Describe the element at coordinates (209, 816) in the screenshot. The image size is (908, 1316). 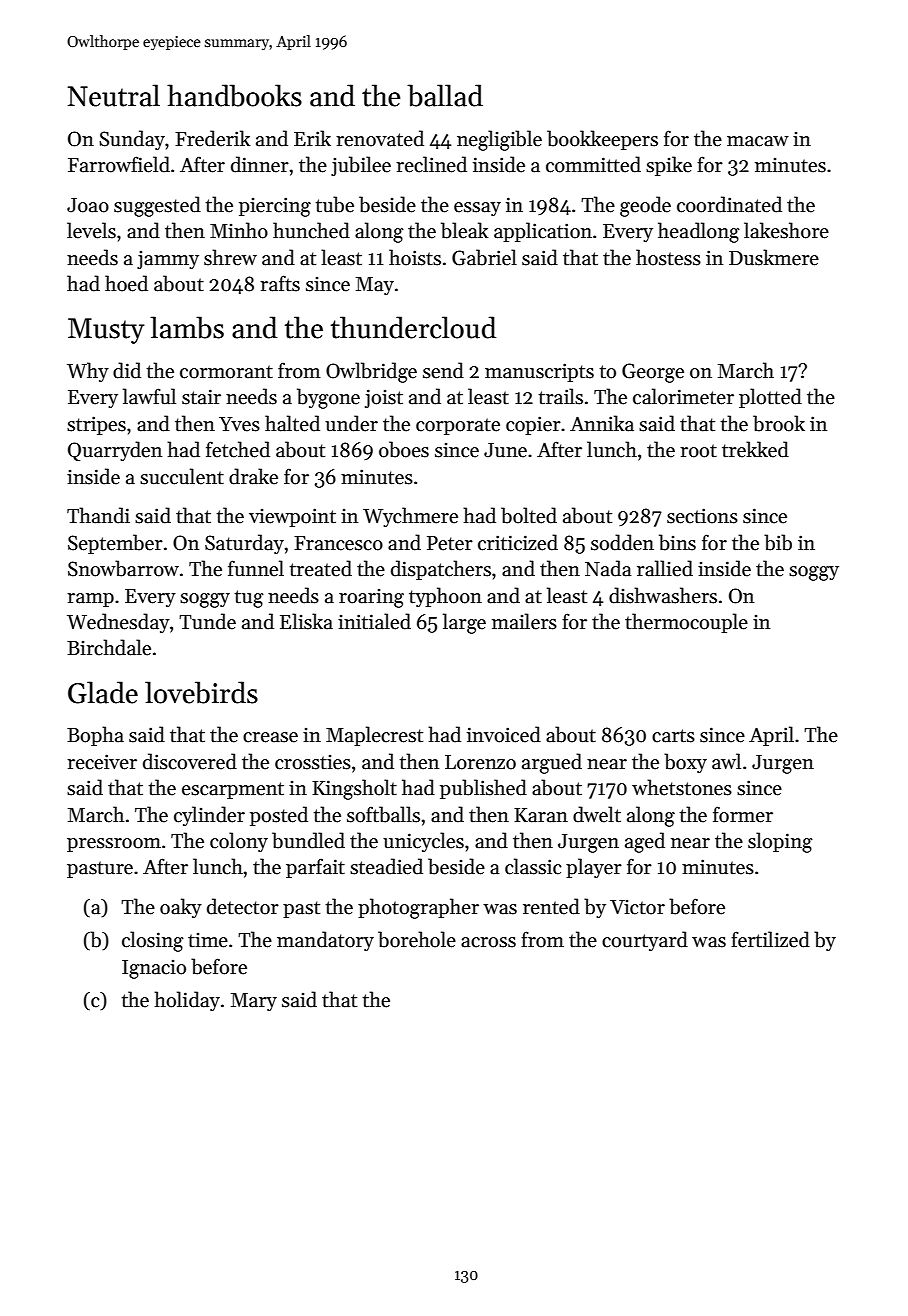
I see `cylinder` at that location.
